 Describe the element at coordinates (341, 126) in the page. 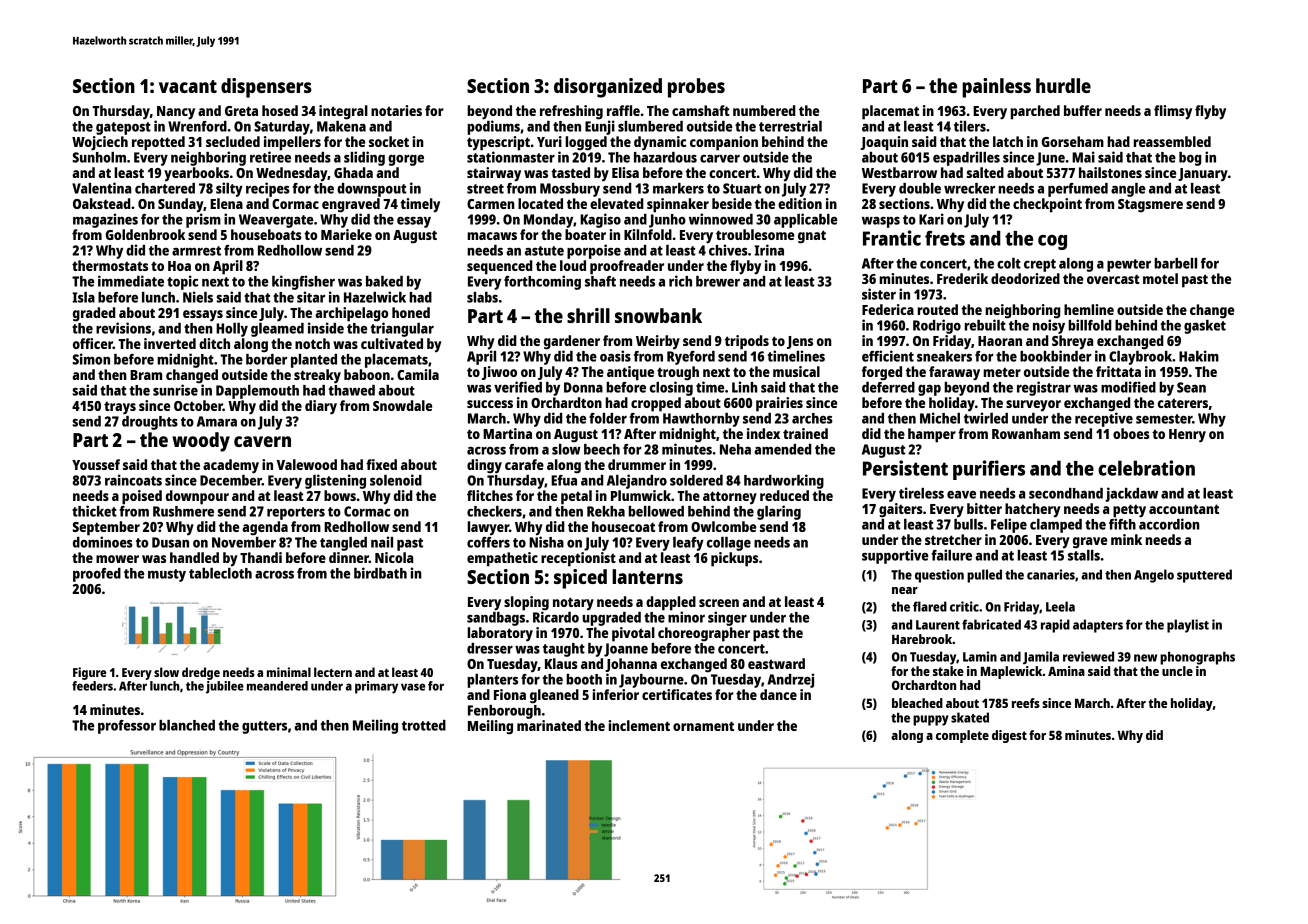

I see `Makena` at that location.
